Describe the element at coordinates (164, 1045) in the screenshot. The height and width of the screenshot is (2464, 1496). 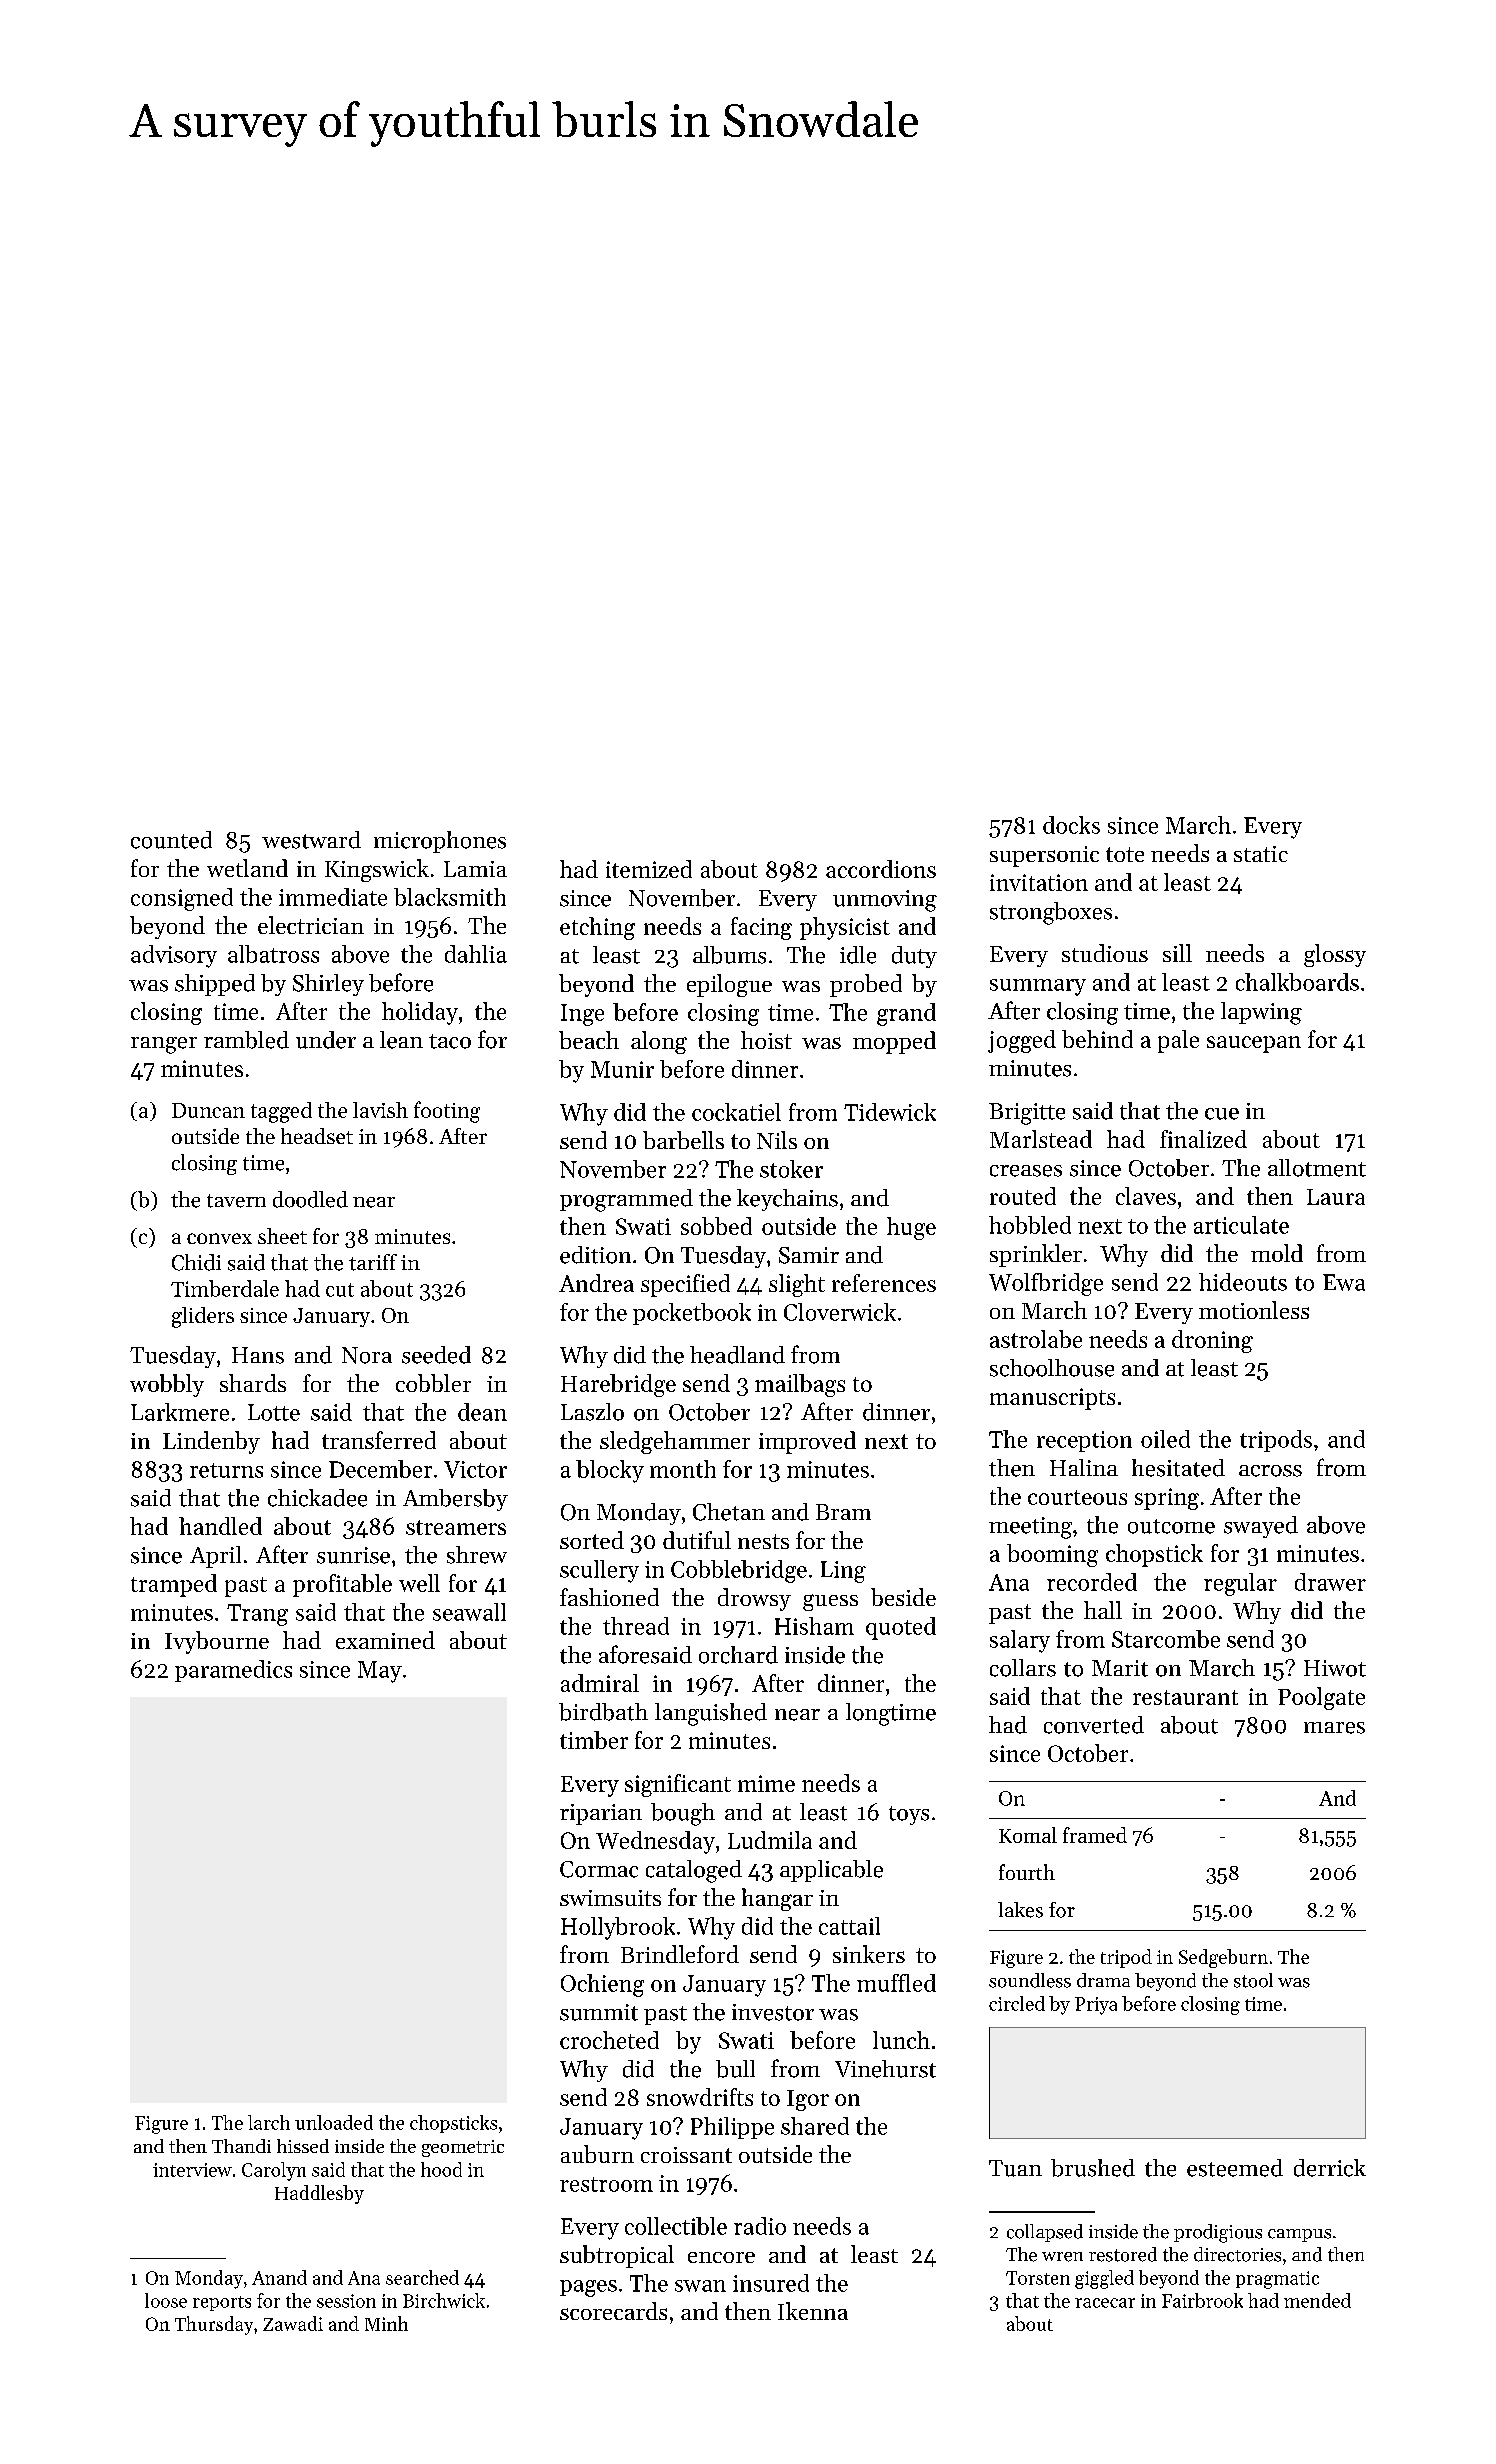
I see `ranger` at that location.
